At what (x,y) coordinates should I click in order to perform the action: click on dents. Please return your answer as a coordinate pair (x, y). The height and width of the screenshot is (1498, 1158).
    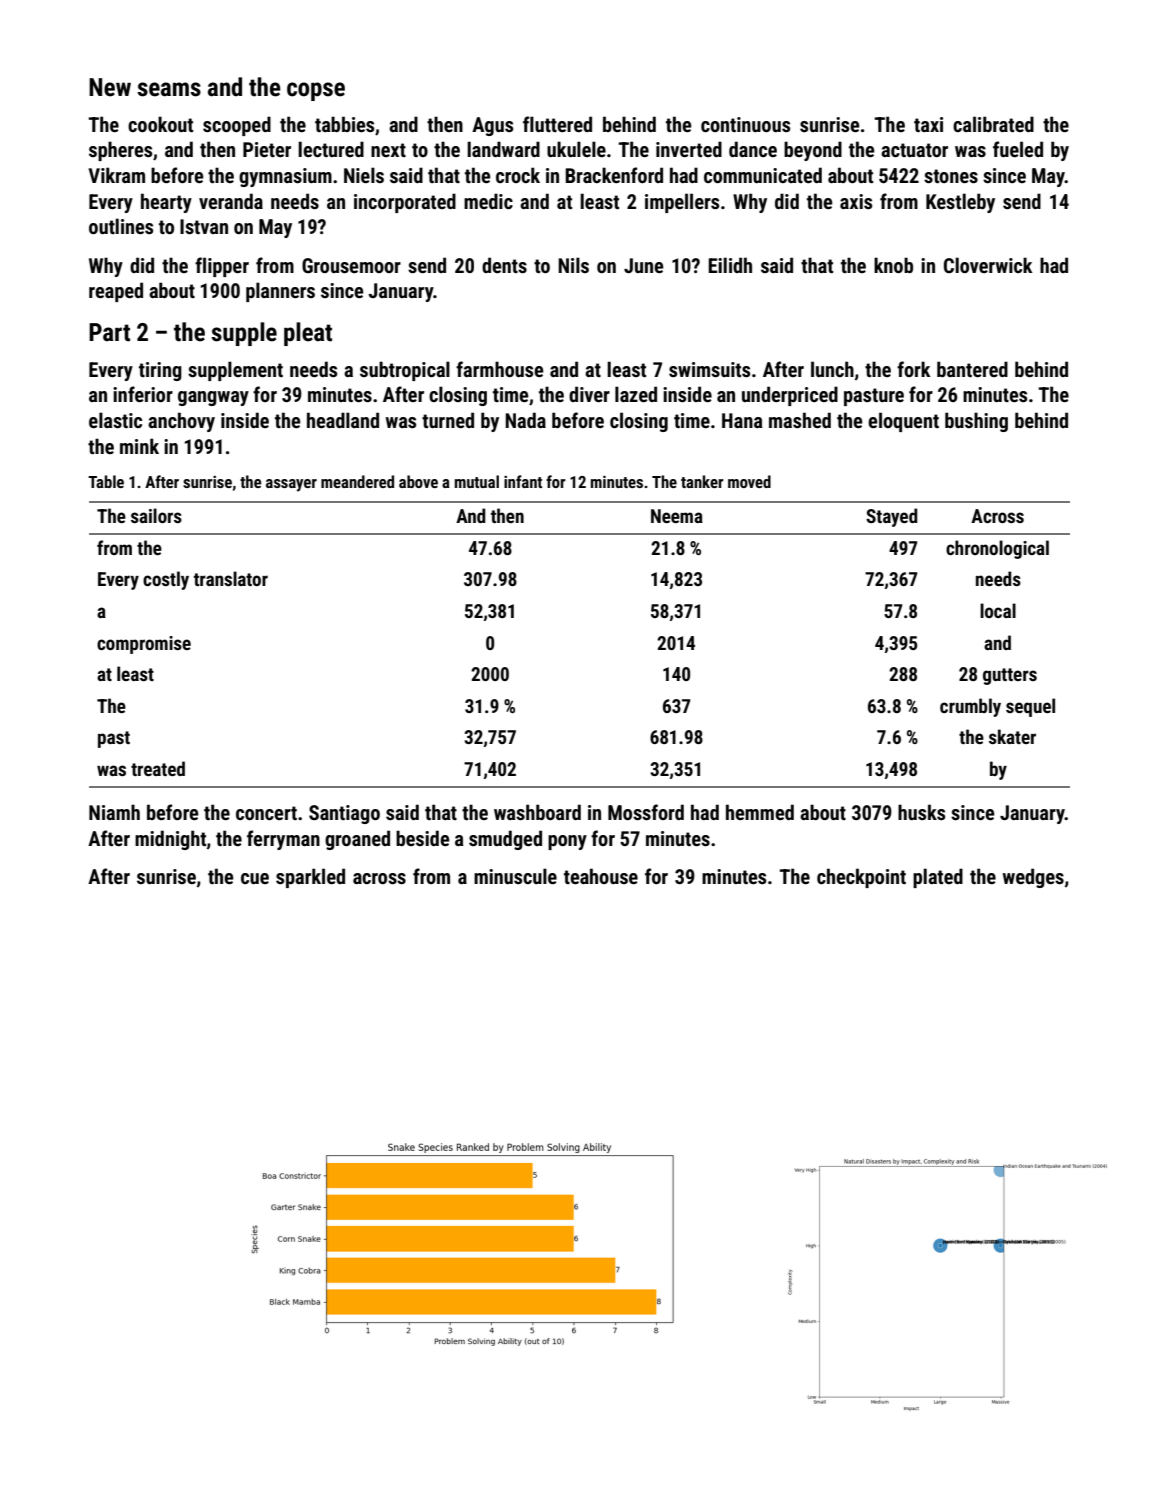
    Looking at the image, I should click on (504, 265).
